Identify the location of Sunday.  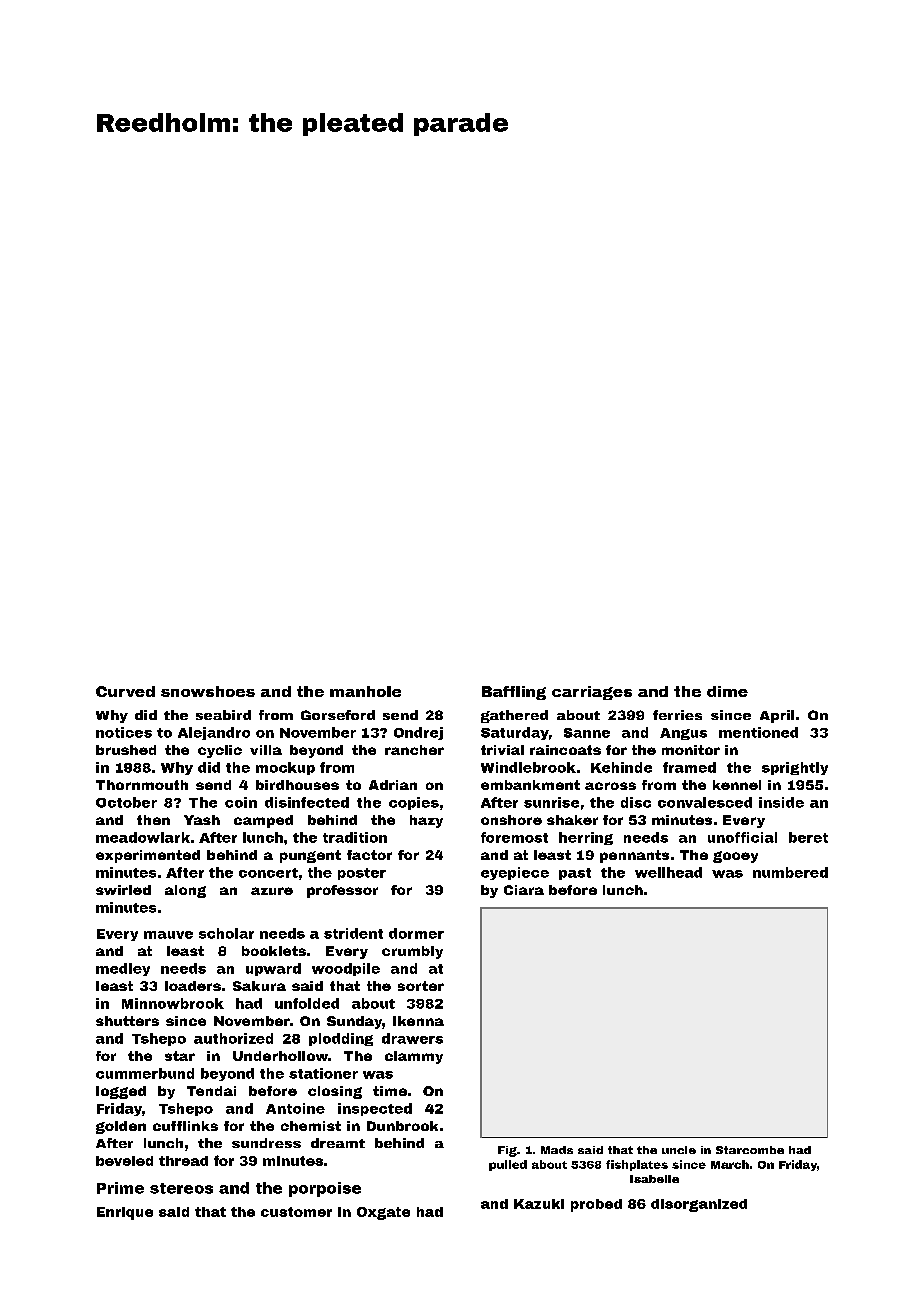
(354, 1022).
